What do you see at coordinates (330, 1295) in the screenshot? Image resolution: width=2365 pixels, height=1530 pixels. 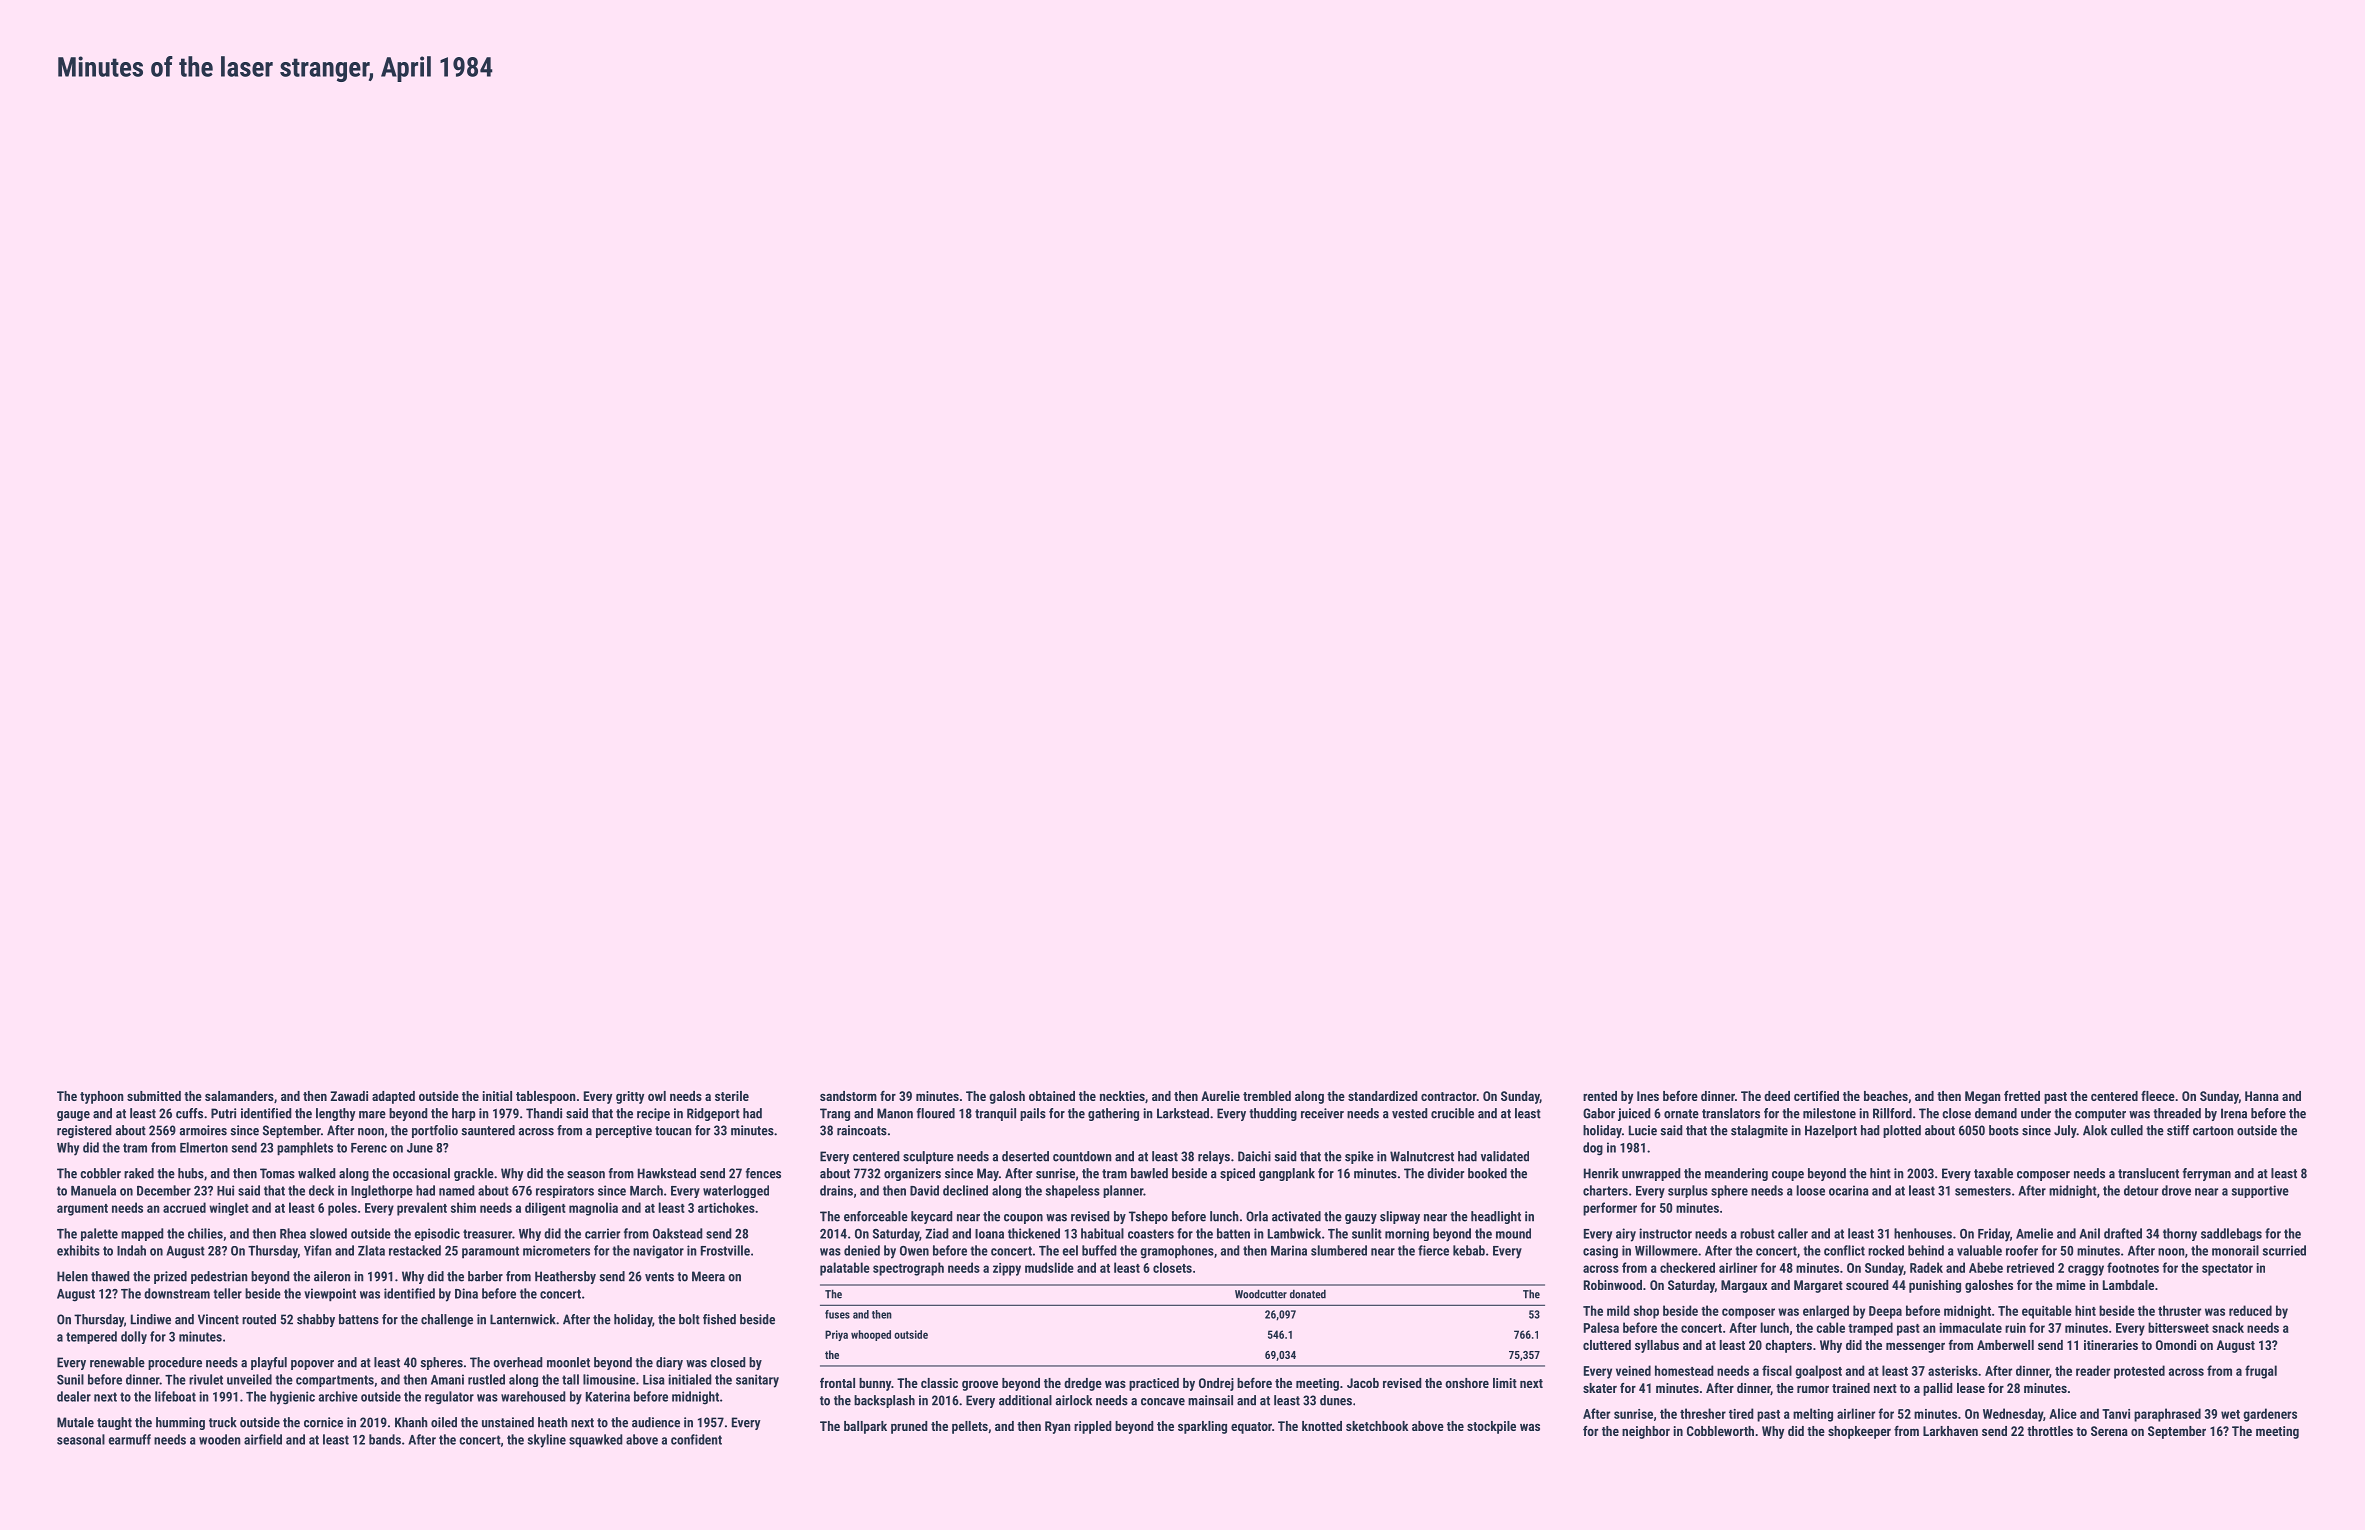 I see `viewpoint` at bounding box center [330, 1295].
